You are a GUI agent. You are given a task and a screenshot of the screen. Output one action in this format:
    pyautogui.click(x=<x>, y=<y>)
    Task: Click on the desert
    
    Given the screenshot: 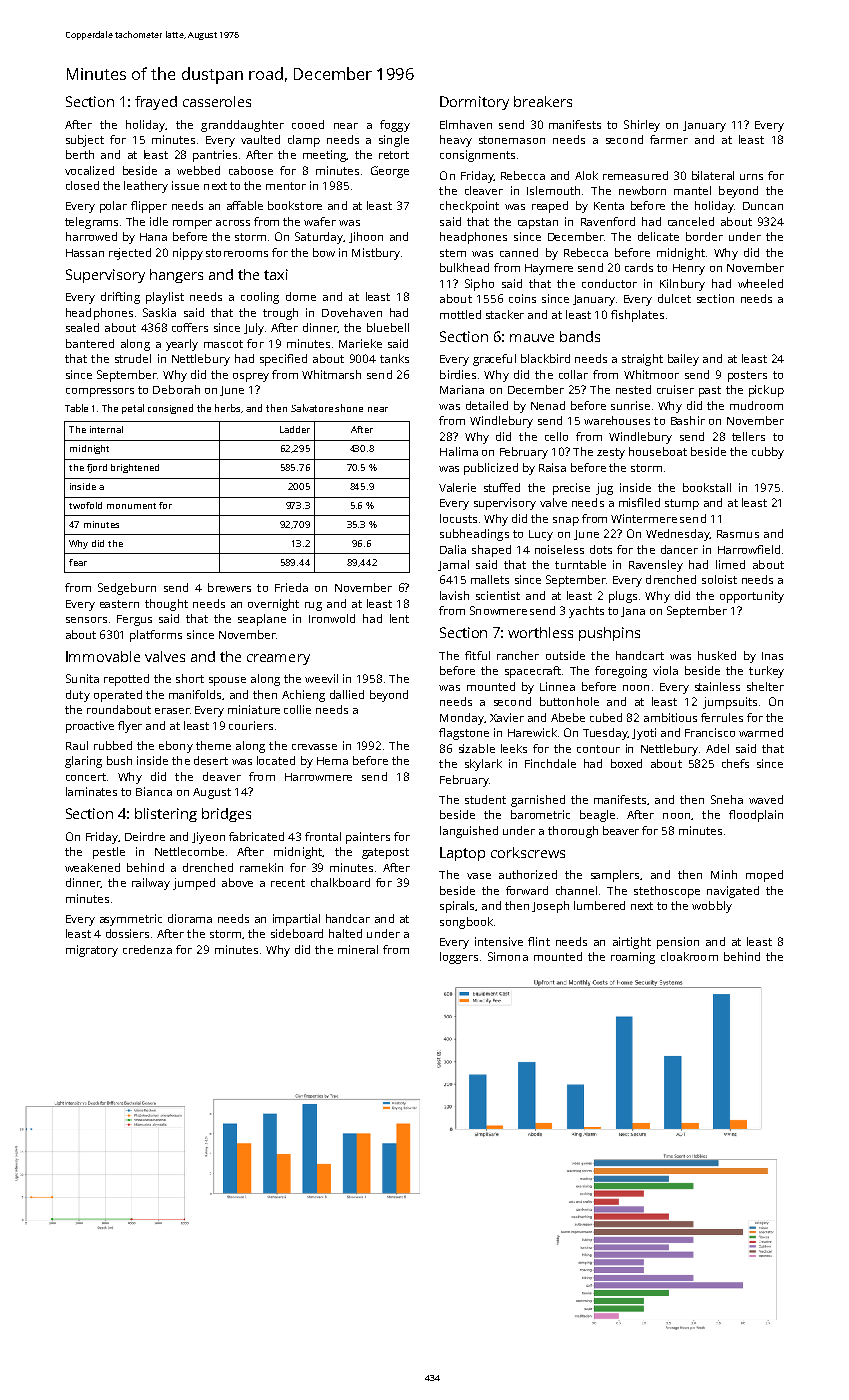 What is the action you would take?
    pyautogui.click(x=211, y=760)
